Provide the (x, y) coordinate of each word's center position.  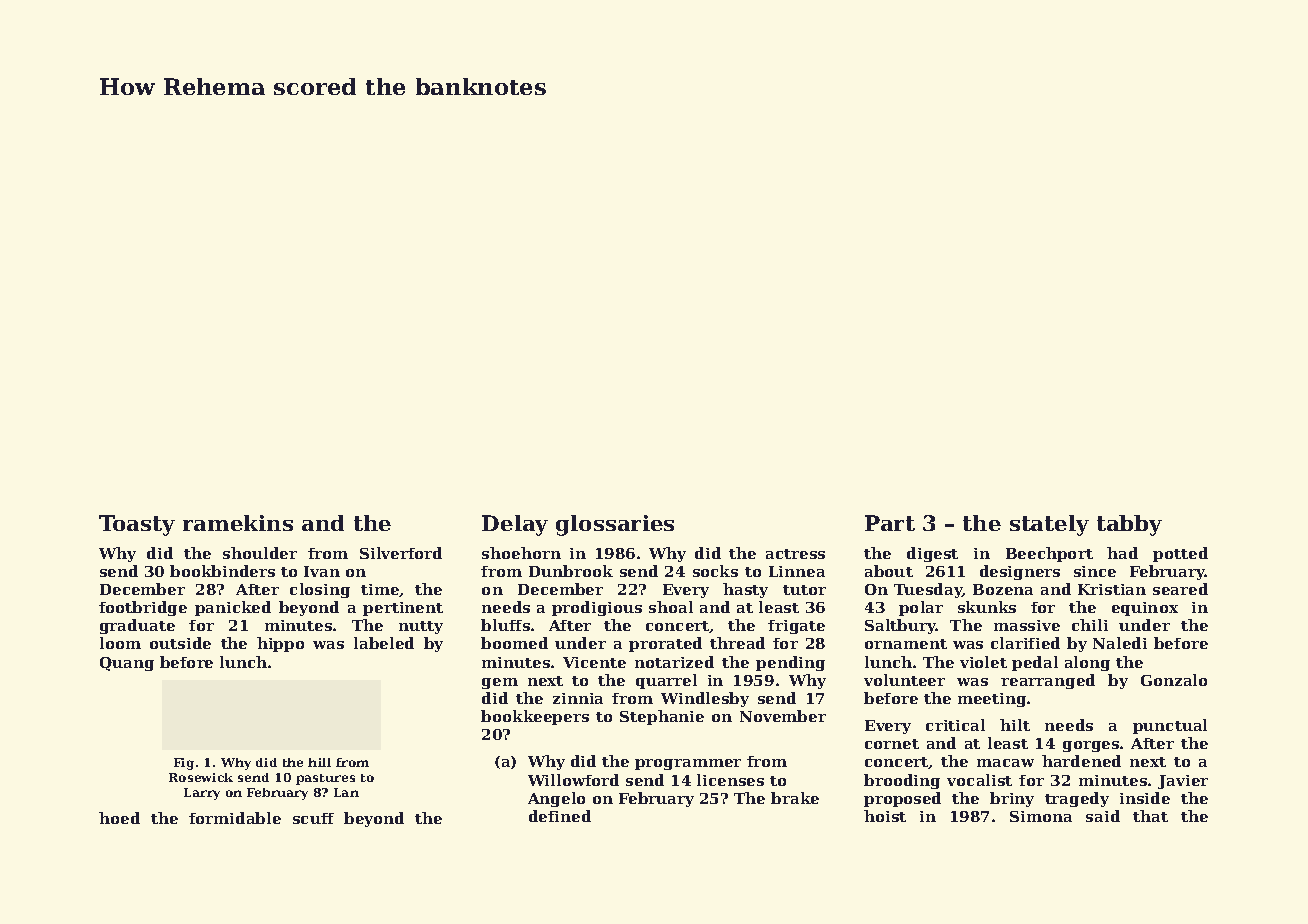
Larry (202, 794)
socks (715, 571)
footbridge (143, 608)
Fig (184, 764)
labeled (384, 643)
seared (1180, 589)
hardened (1081, 761)
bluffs (505, 625)
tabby (1129, 525)
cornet (892, 744)
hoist (885, 816)
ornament (906, 644)
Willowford (573, 780)
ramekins (238, 523)
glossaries (615, 525)
